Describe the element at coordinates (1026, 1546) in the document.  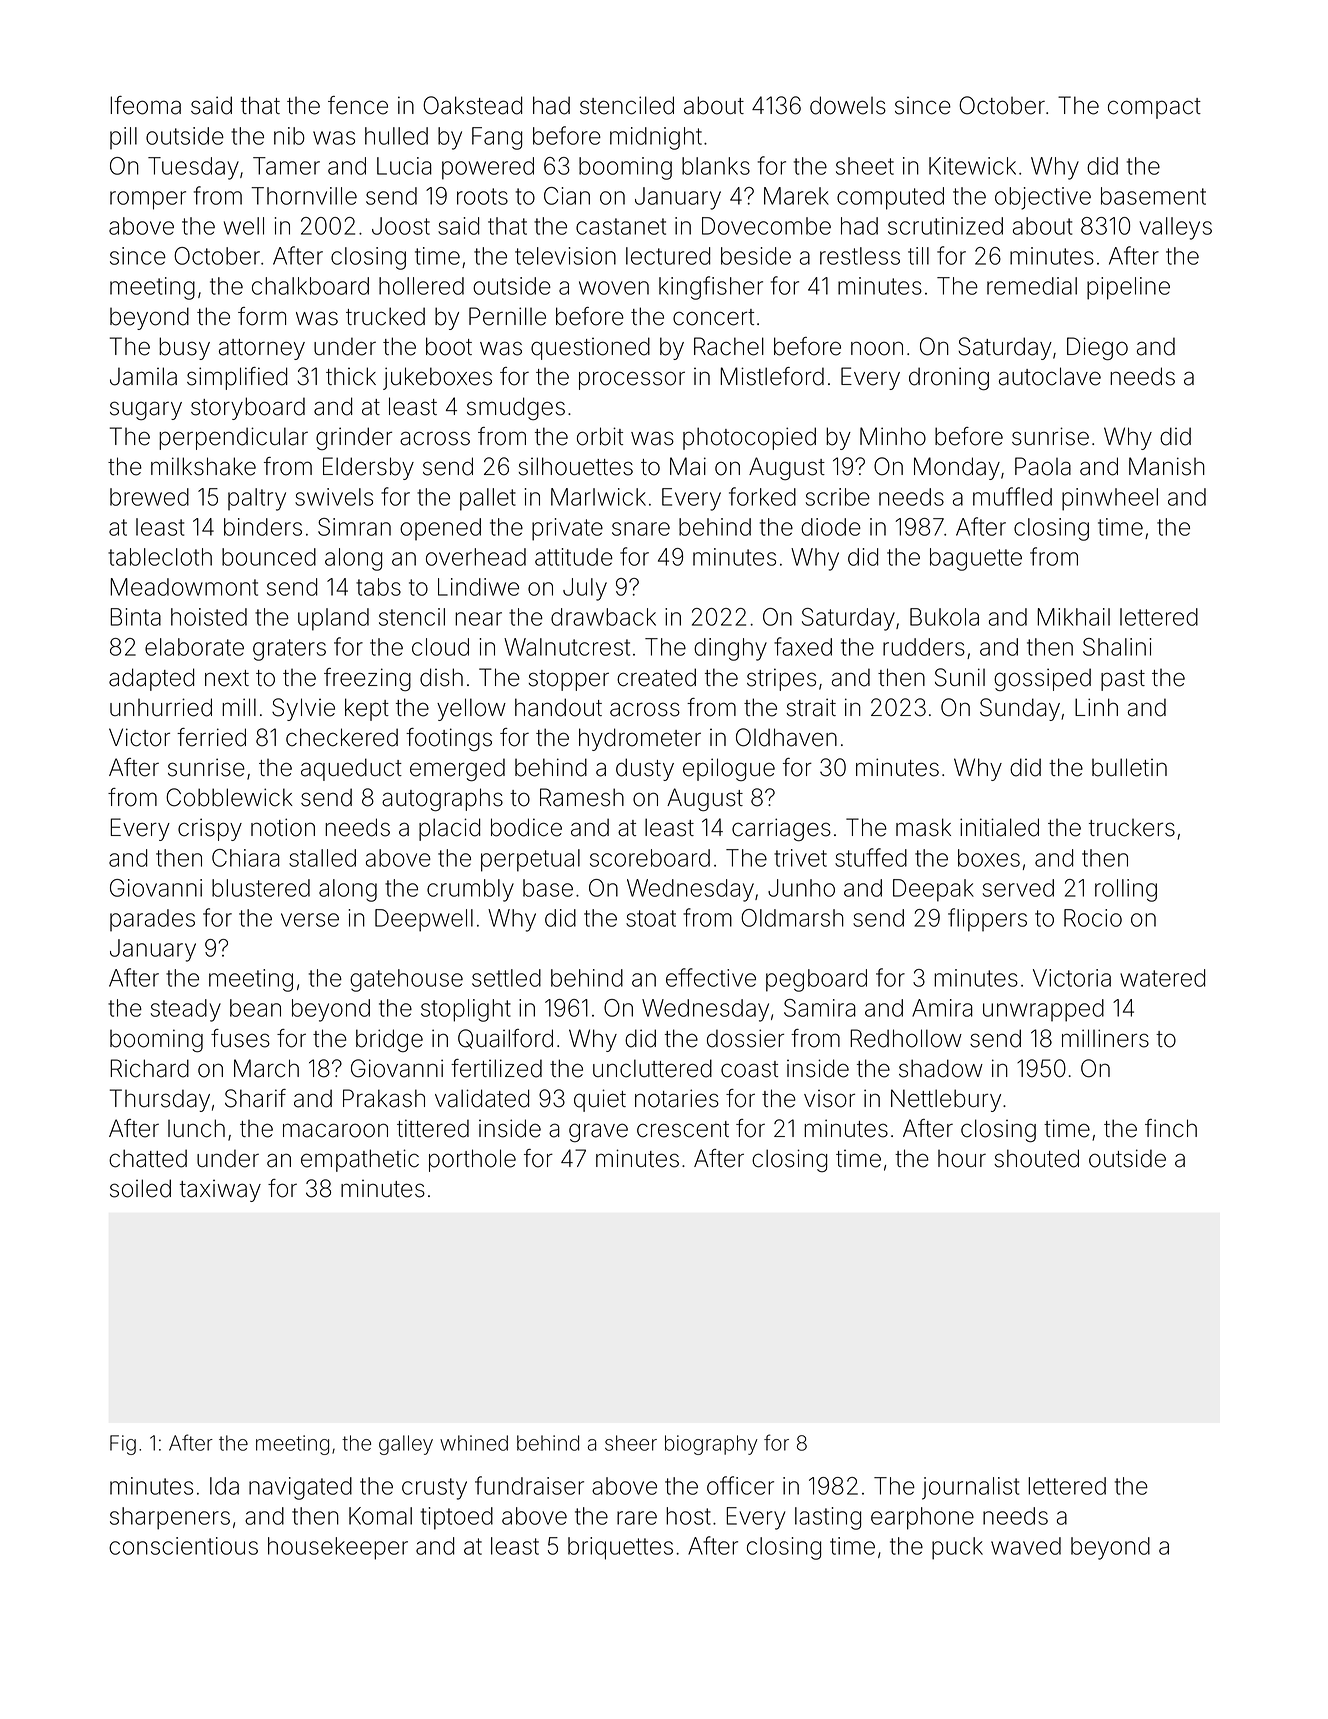
I see `waved` at that location.
